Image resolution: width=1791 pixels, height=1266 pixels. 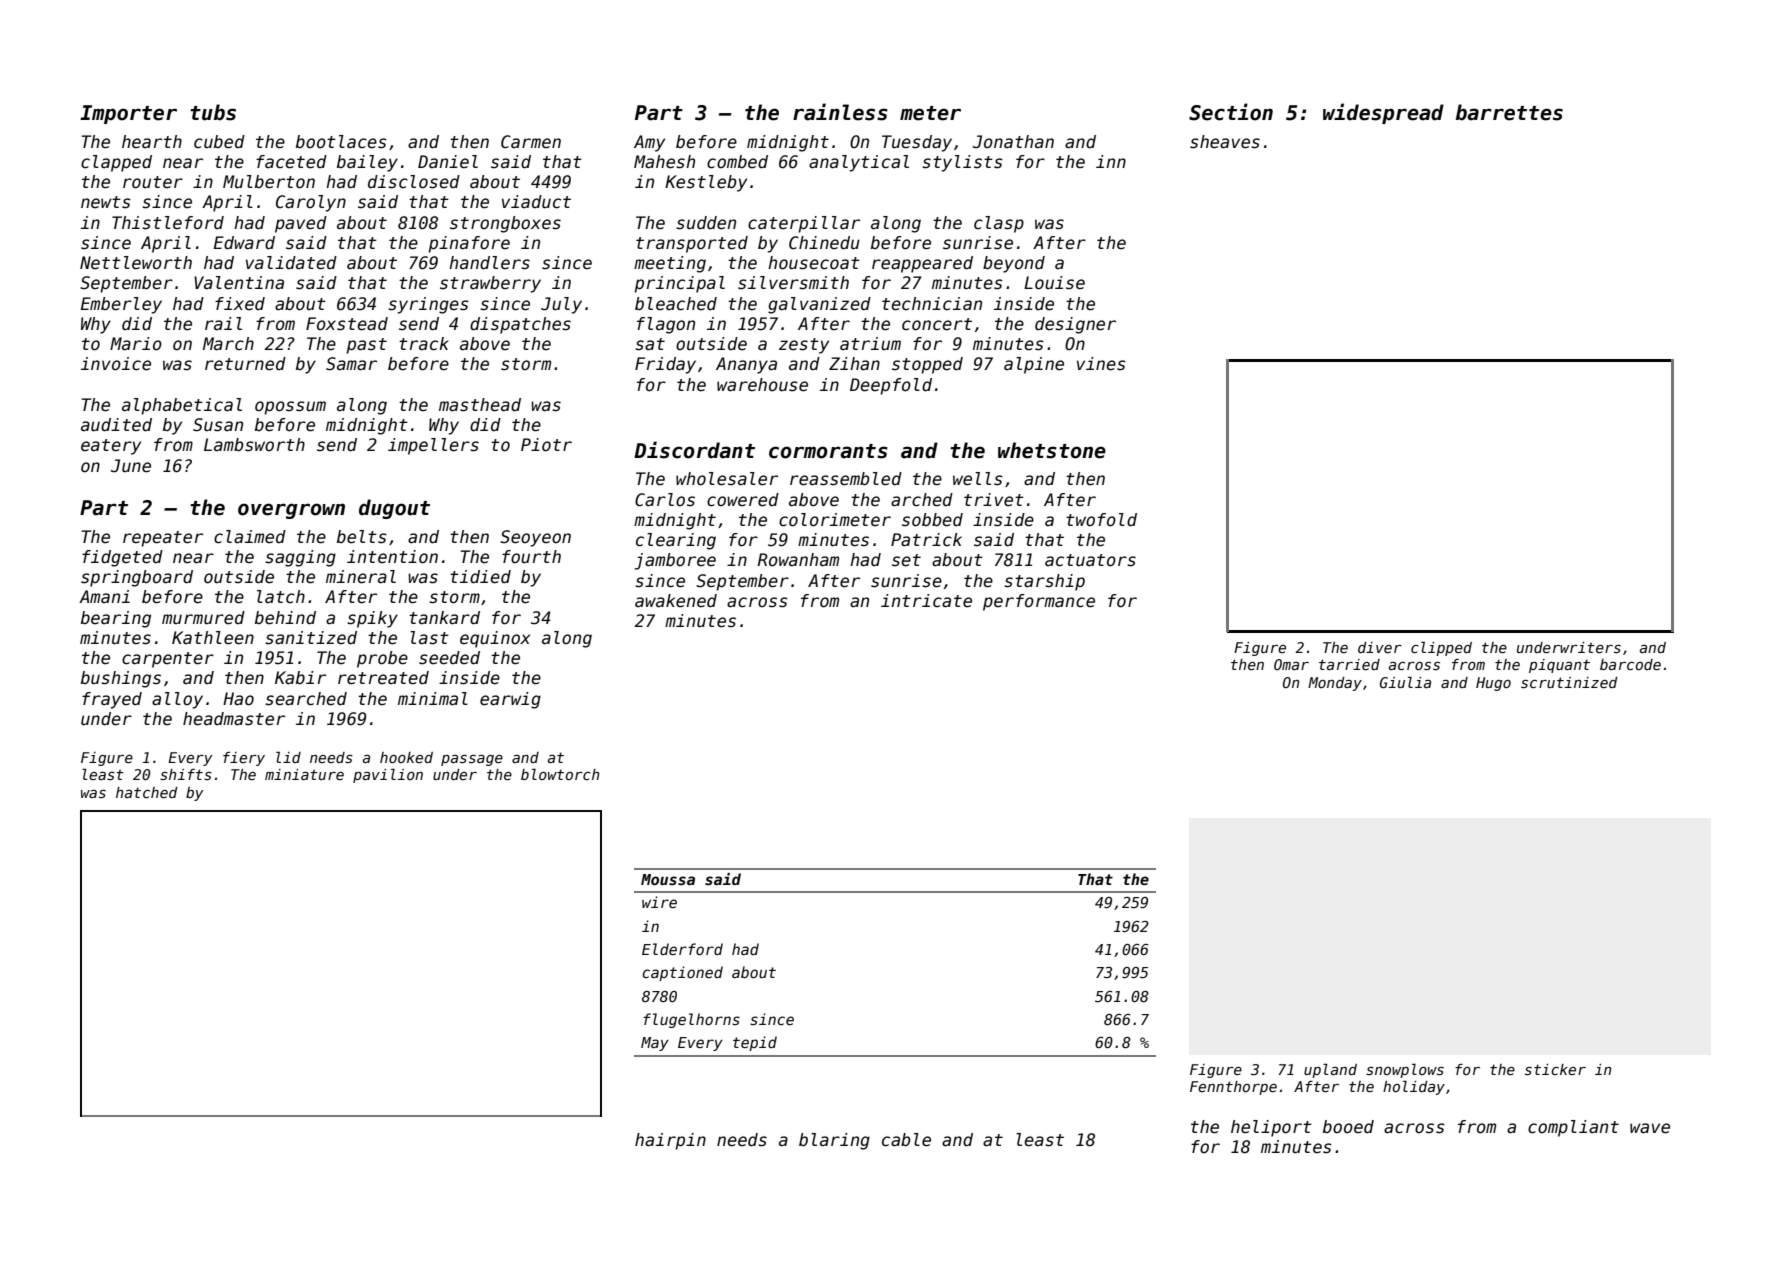 I want to click on sticker, so click(x=1555, y=1069).
